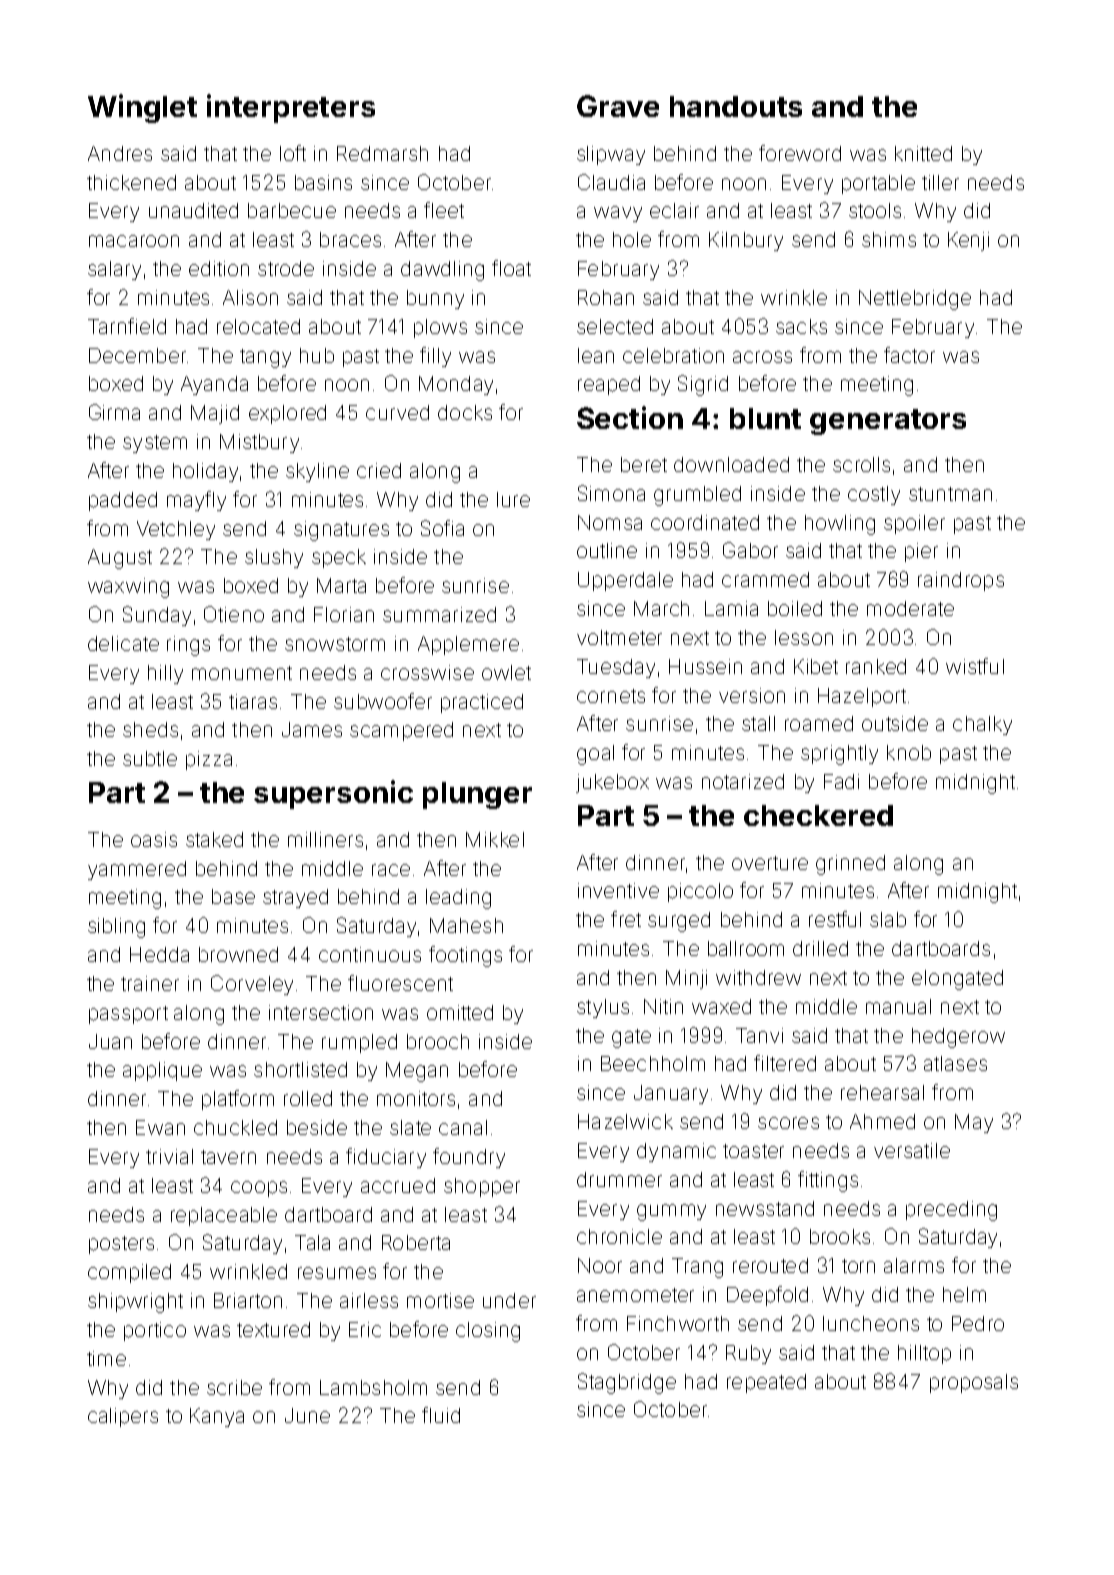  Describe the element at coordinates (286, 268) in the screenshot. I see `strode` at that location.
